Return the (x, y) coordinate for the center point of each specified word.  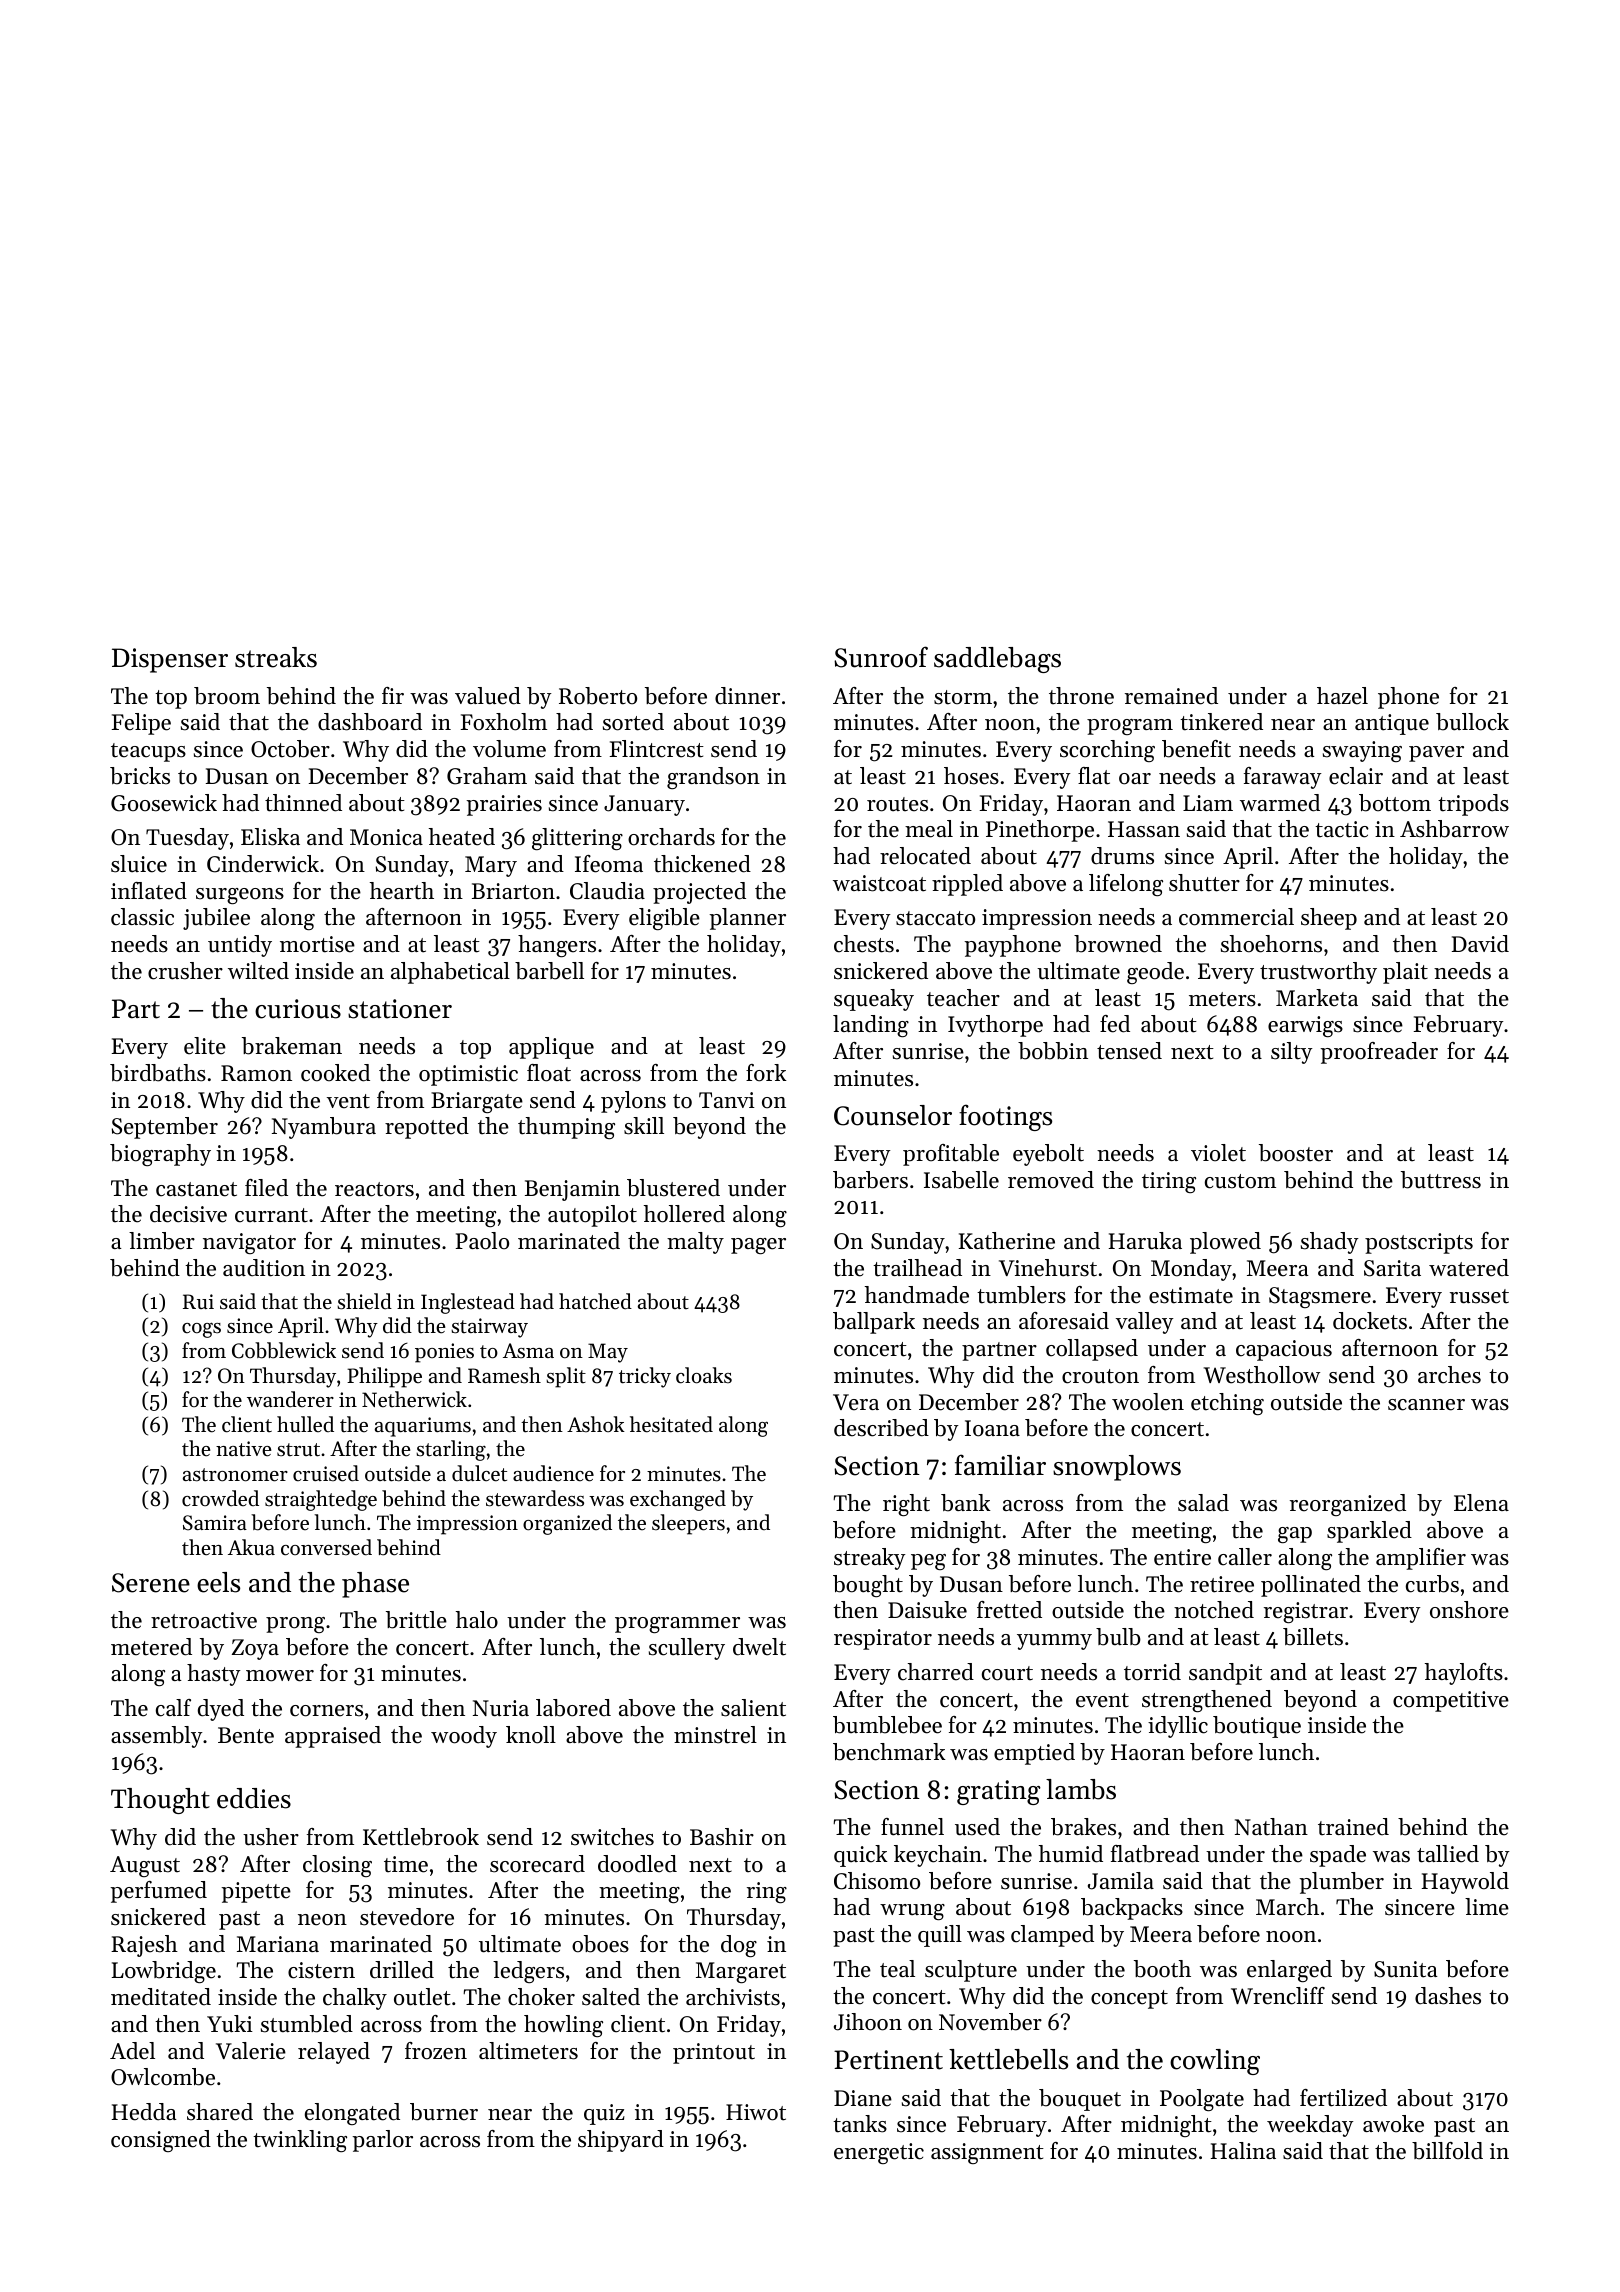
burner (444, 2112)
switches (612, 1837)
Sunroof (881, 657)
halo (477, 1620)
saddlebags (997, 660)
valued (488, 696)
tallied (1448, 1854)
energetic (879, 2153)
